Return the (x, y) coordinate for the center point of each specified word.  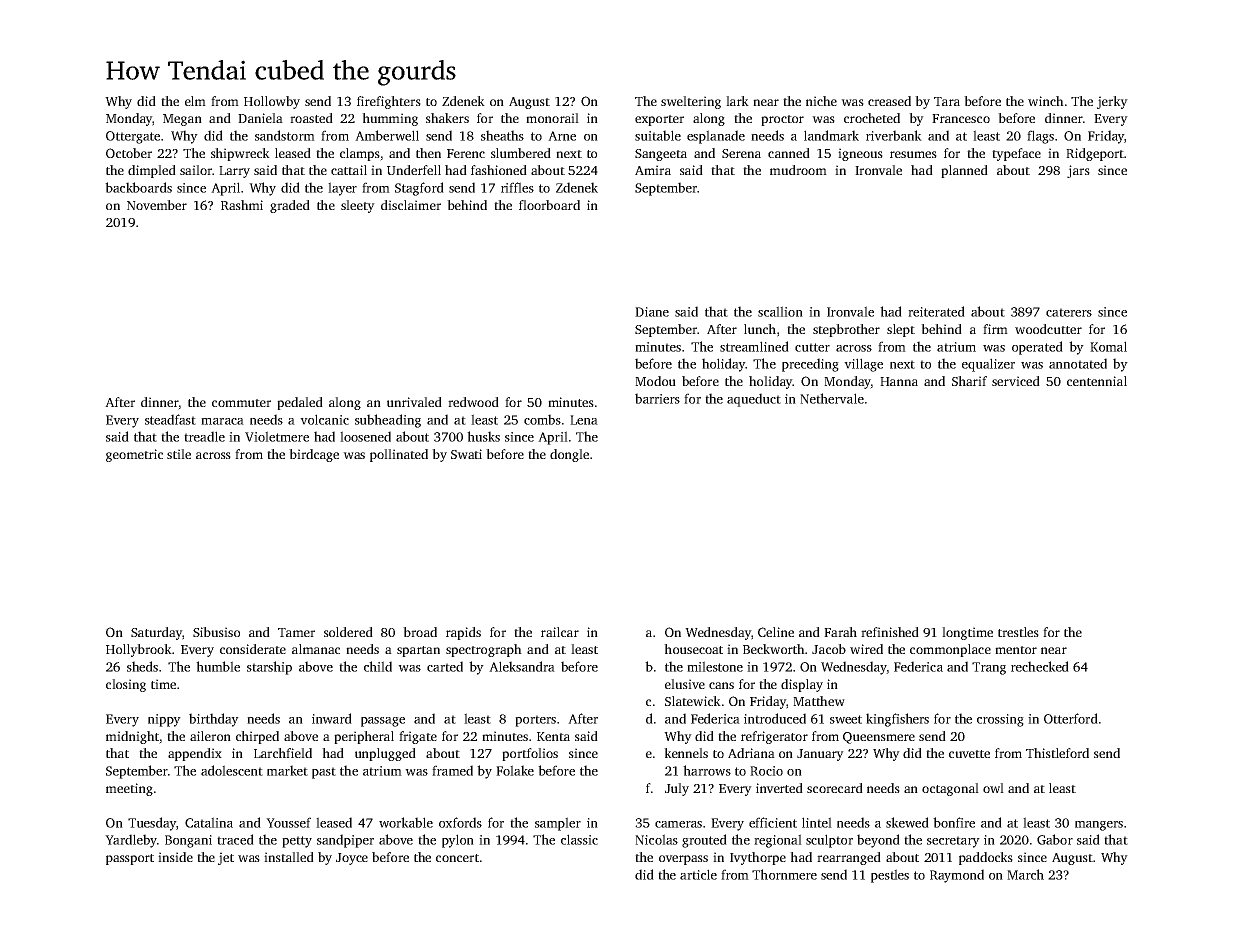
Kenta (553, 736)
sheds (142, 666)
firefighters (389, 102)
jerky (1112, 102)
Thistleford (1057, 753)
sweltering (691, 102)
